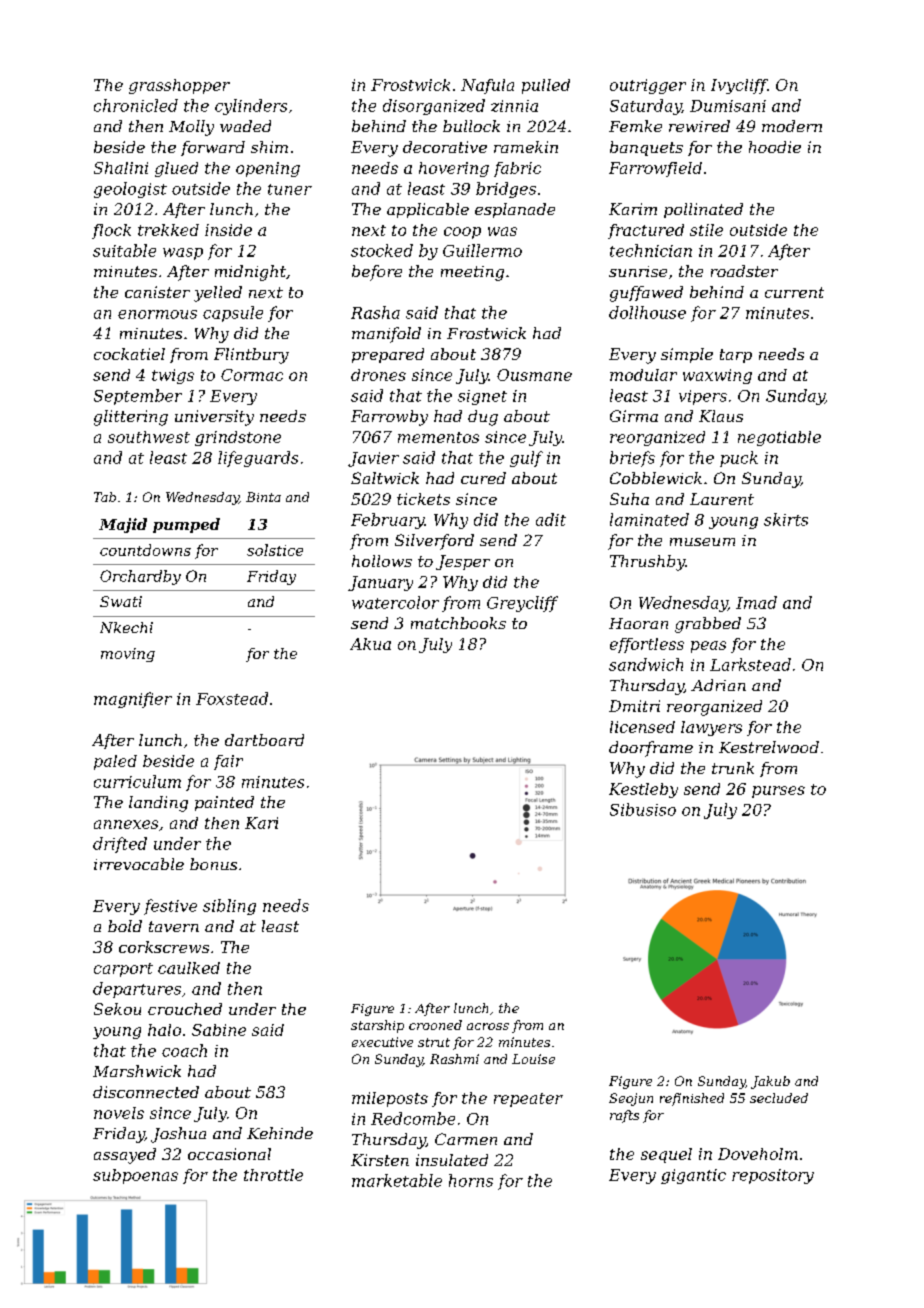 This screenshot has width=924, height=1308. Describe the element at coordinates (769, 747) in the screenshot. I see `Kestrelwood` at that location.
